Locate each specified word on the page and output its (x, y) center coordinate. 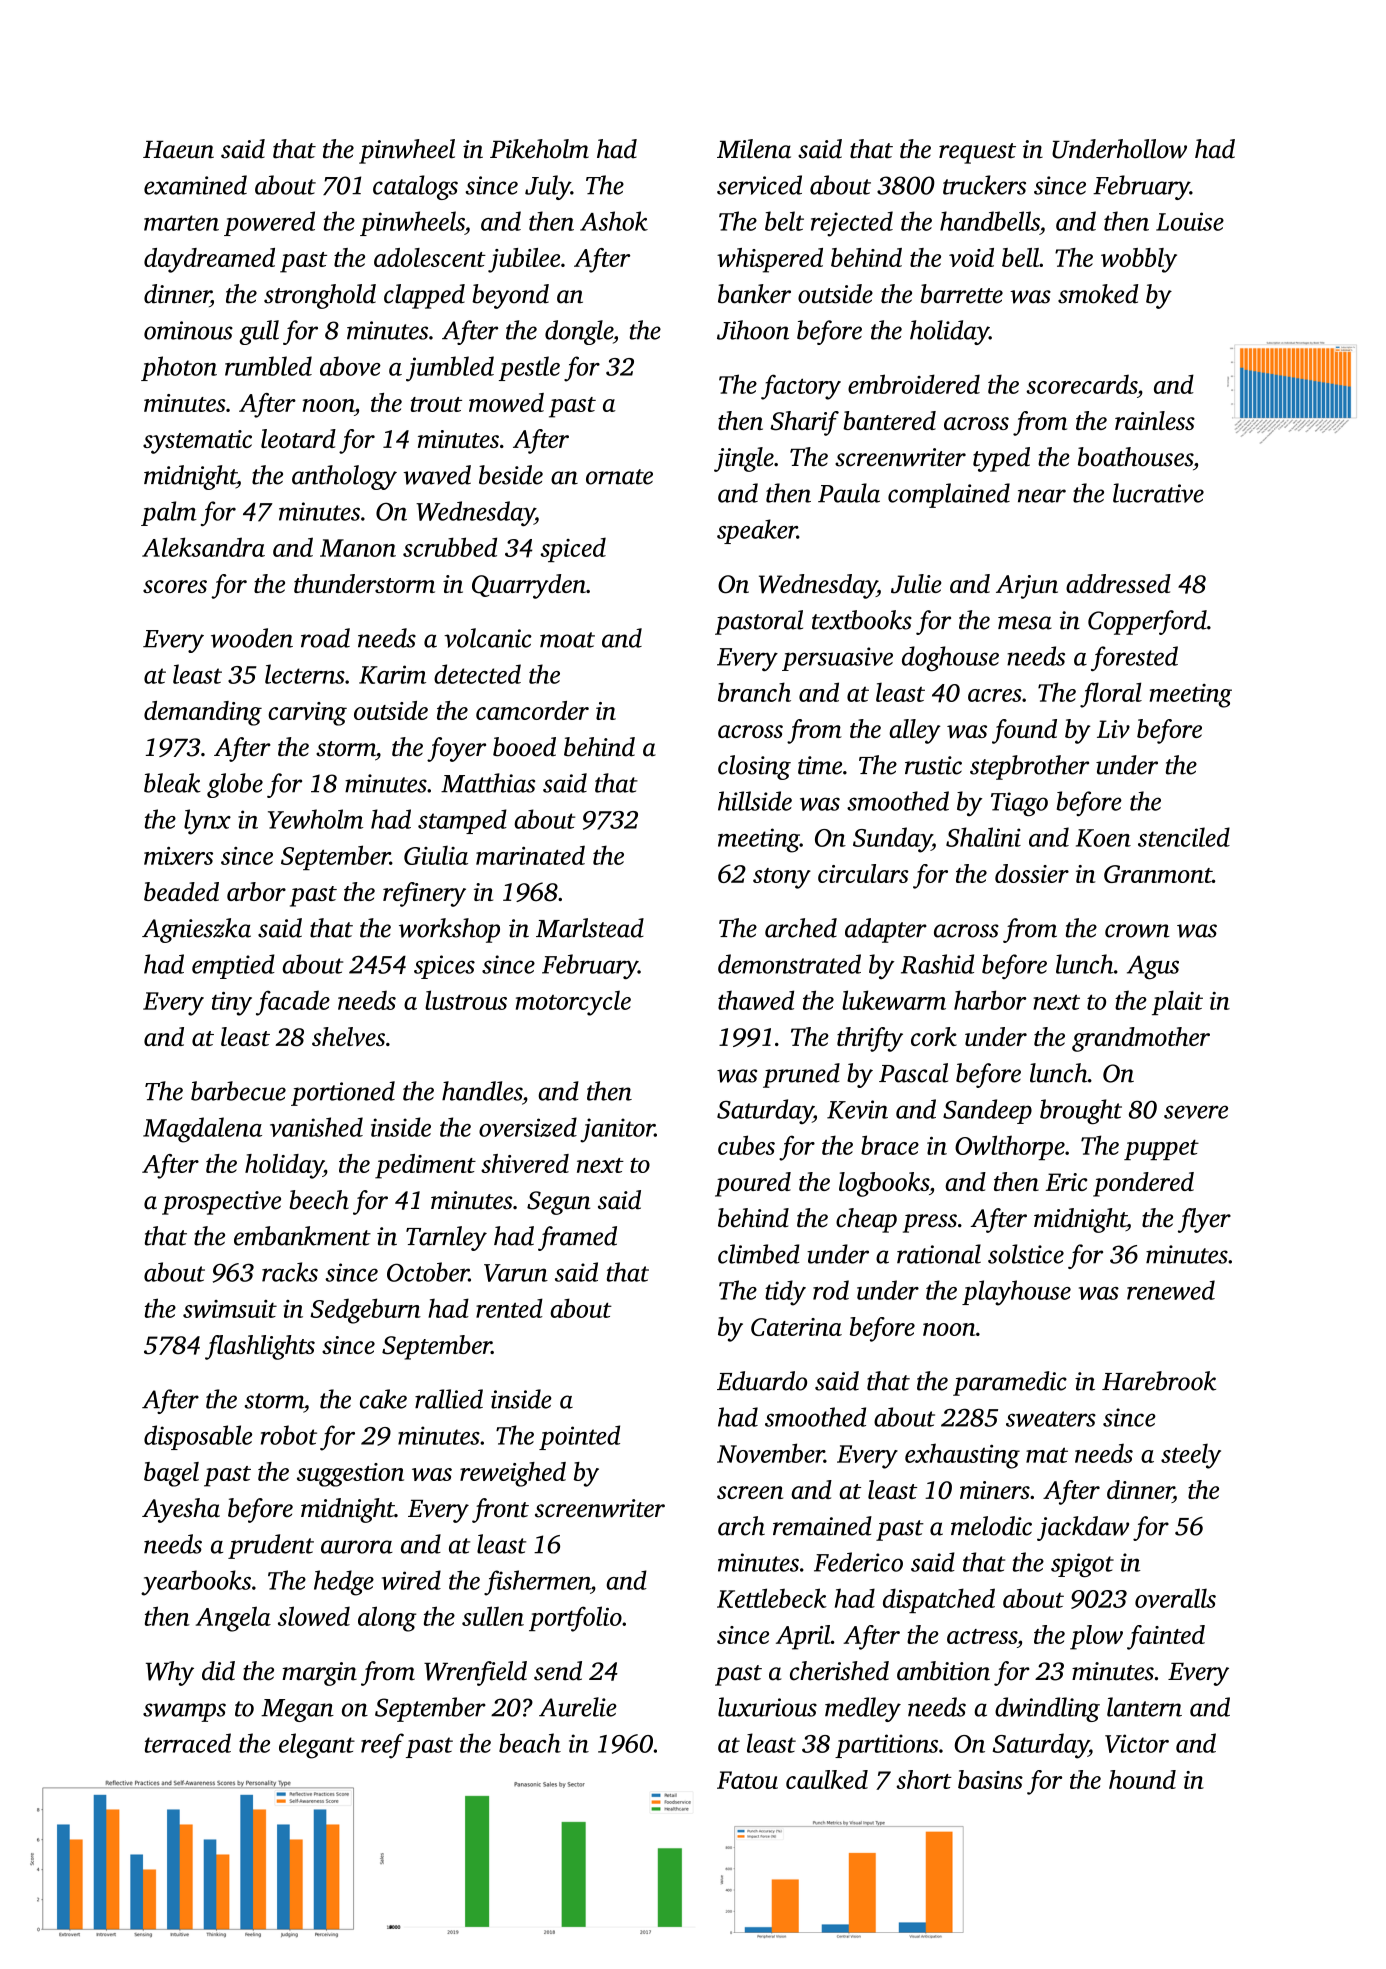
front (500, 1510)
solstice (1026, 1254)
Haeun (178, 150)
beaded (181, 891)
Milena (754, 149)
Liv (1113, 729)
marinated (530, 855)
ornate (619, 477)
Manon (358, 548)
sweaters (1051, 1419)
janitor (617, 1130)
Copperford (1147, 622)
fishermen (537, 1583)
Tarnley (446, 1238)
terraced (188, 1743)
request (977, 153)
